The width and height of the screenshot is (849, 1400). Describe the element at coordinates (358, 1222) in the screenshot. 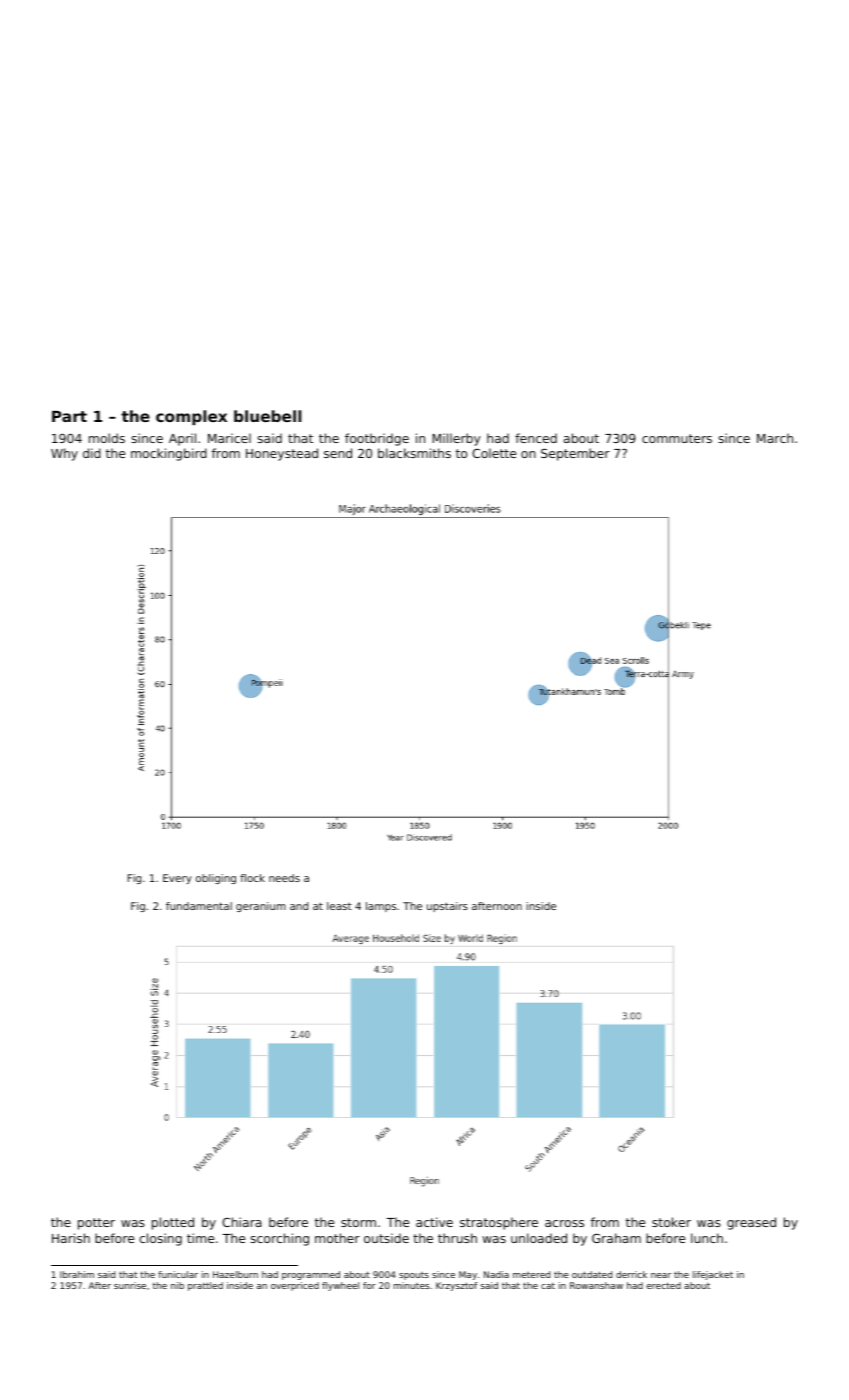

I see `storm` at that location.
